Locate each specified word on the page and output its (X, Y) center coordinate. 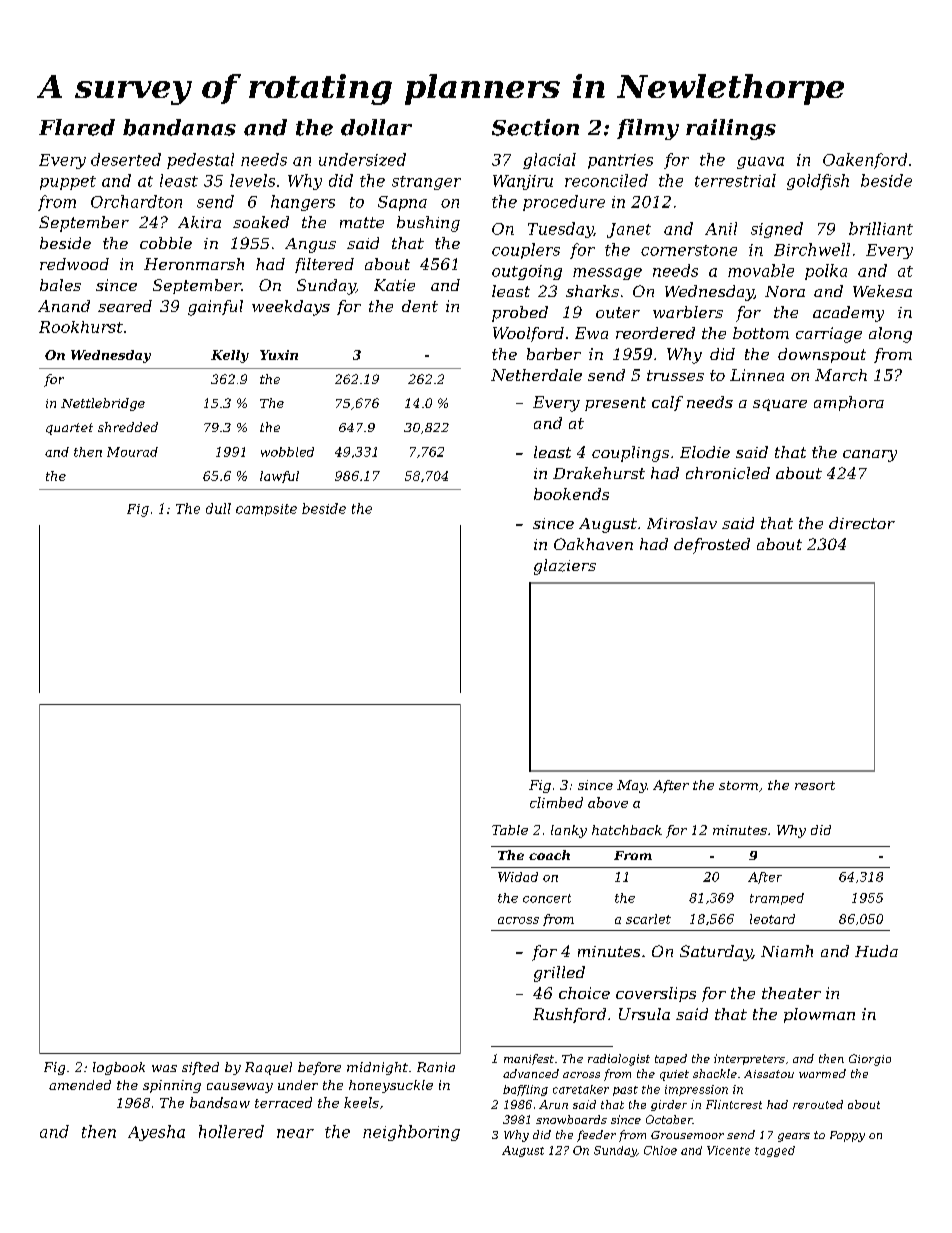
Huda (876, 951)
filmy (648, 129)
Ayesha (156, 1133)
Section (535, 127)
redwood (74, 264)
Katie (394, 285)
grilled (559, 974)
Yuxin (279, 355)
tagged (775, 1151)
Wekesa (882, 291)
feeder (596, 1136)
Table (510, 830)
